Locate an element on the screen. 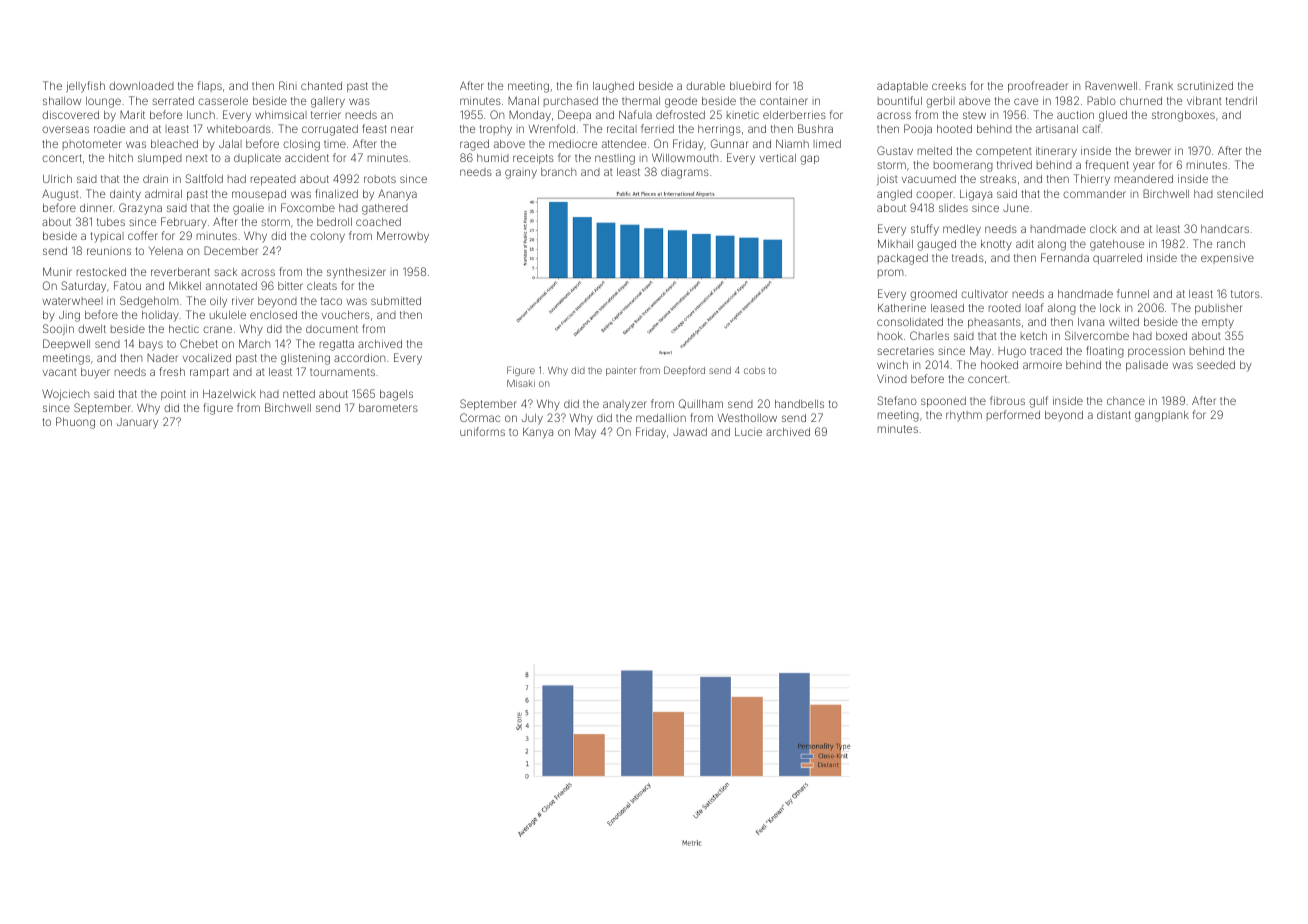  jellyfish is located at coordinates (85, 87).
